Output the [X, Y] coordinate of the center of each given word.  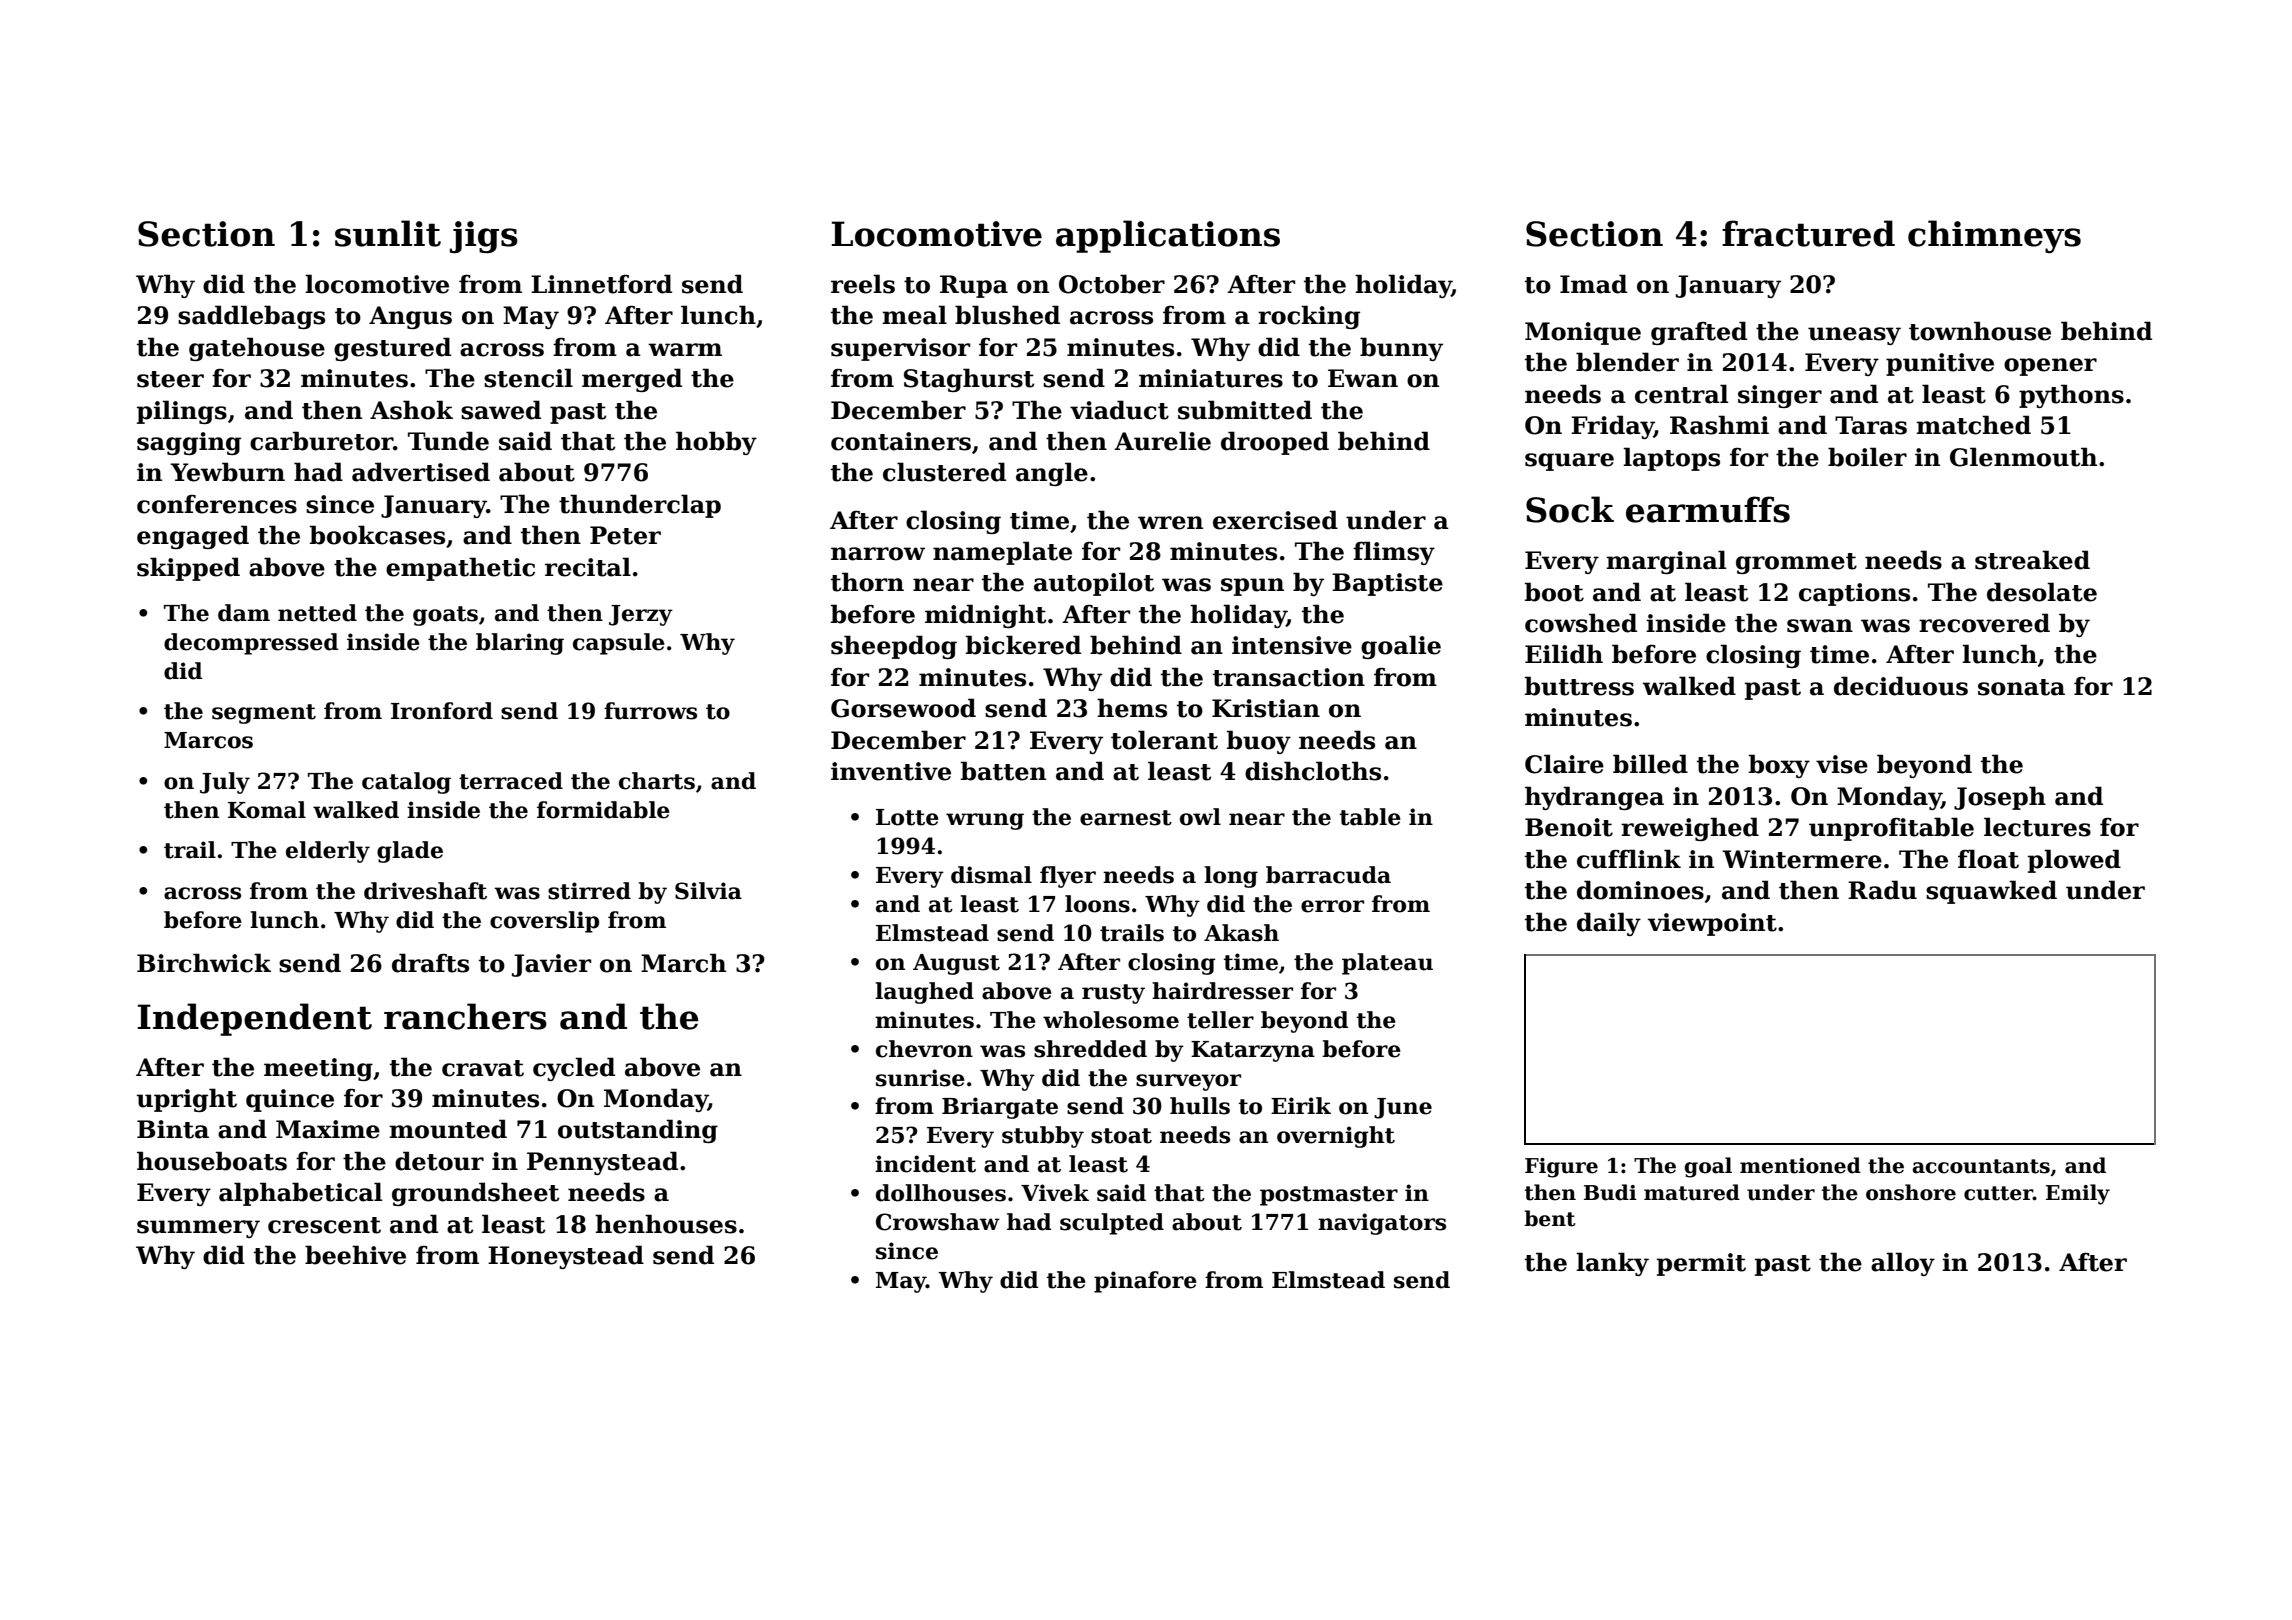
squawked [1991, 892]
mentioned [1800, 1165]
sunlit [388, 233]
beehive [355, 1255]
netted [317, 613]
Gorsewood [903, 708]
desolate [2042, 592]
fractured [1808, 233]
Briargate [1000, 1108]
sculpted [1112, 1224]
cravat [483, 1068]
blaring [520, 644]
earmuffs [1708, 509]
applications [1168, 236]
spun [1252, 587]
